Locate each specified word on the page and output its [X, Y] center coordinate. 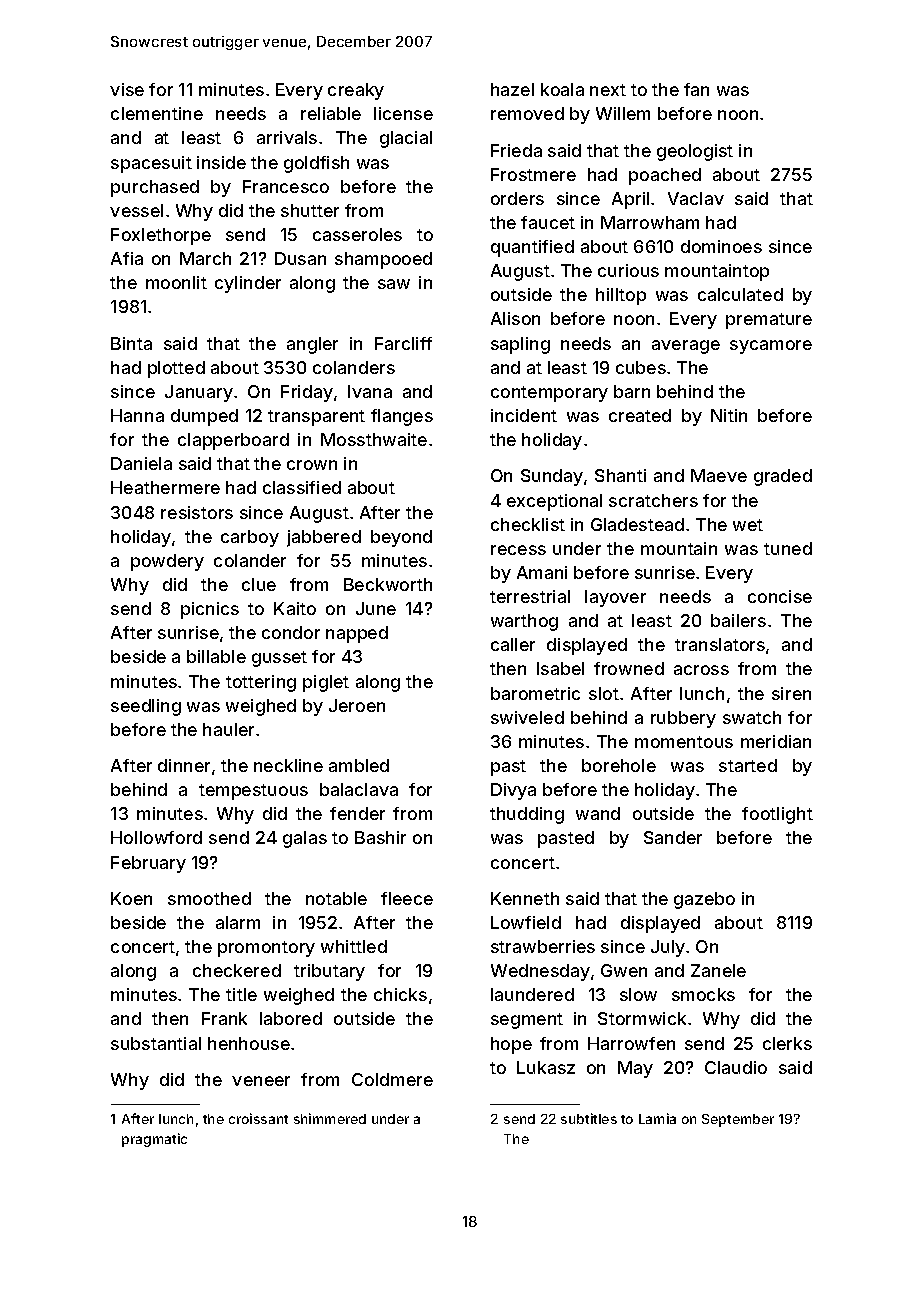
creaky [356, 91]
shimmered [330, 1118]
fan [696, 89]
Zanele [718, 970]
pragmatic [154, 1140]
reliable [331, 113]
